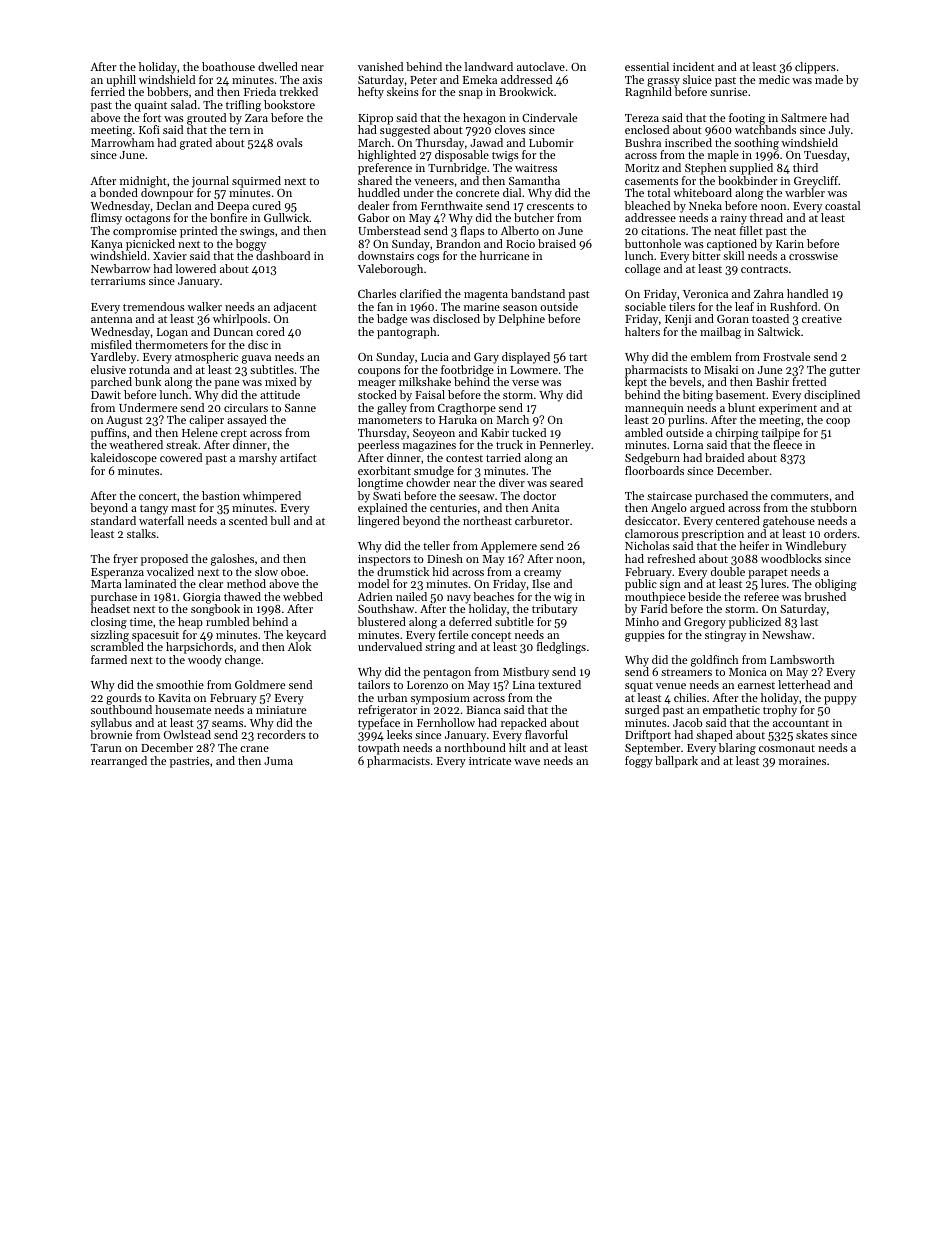 Image resolution: width=952 pixels, height=1233 pixels. What do you see at coordinates (636, 383) in the document?
I see `kept` at bounding box center [636, 383].
